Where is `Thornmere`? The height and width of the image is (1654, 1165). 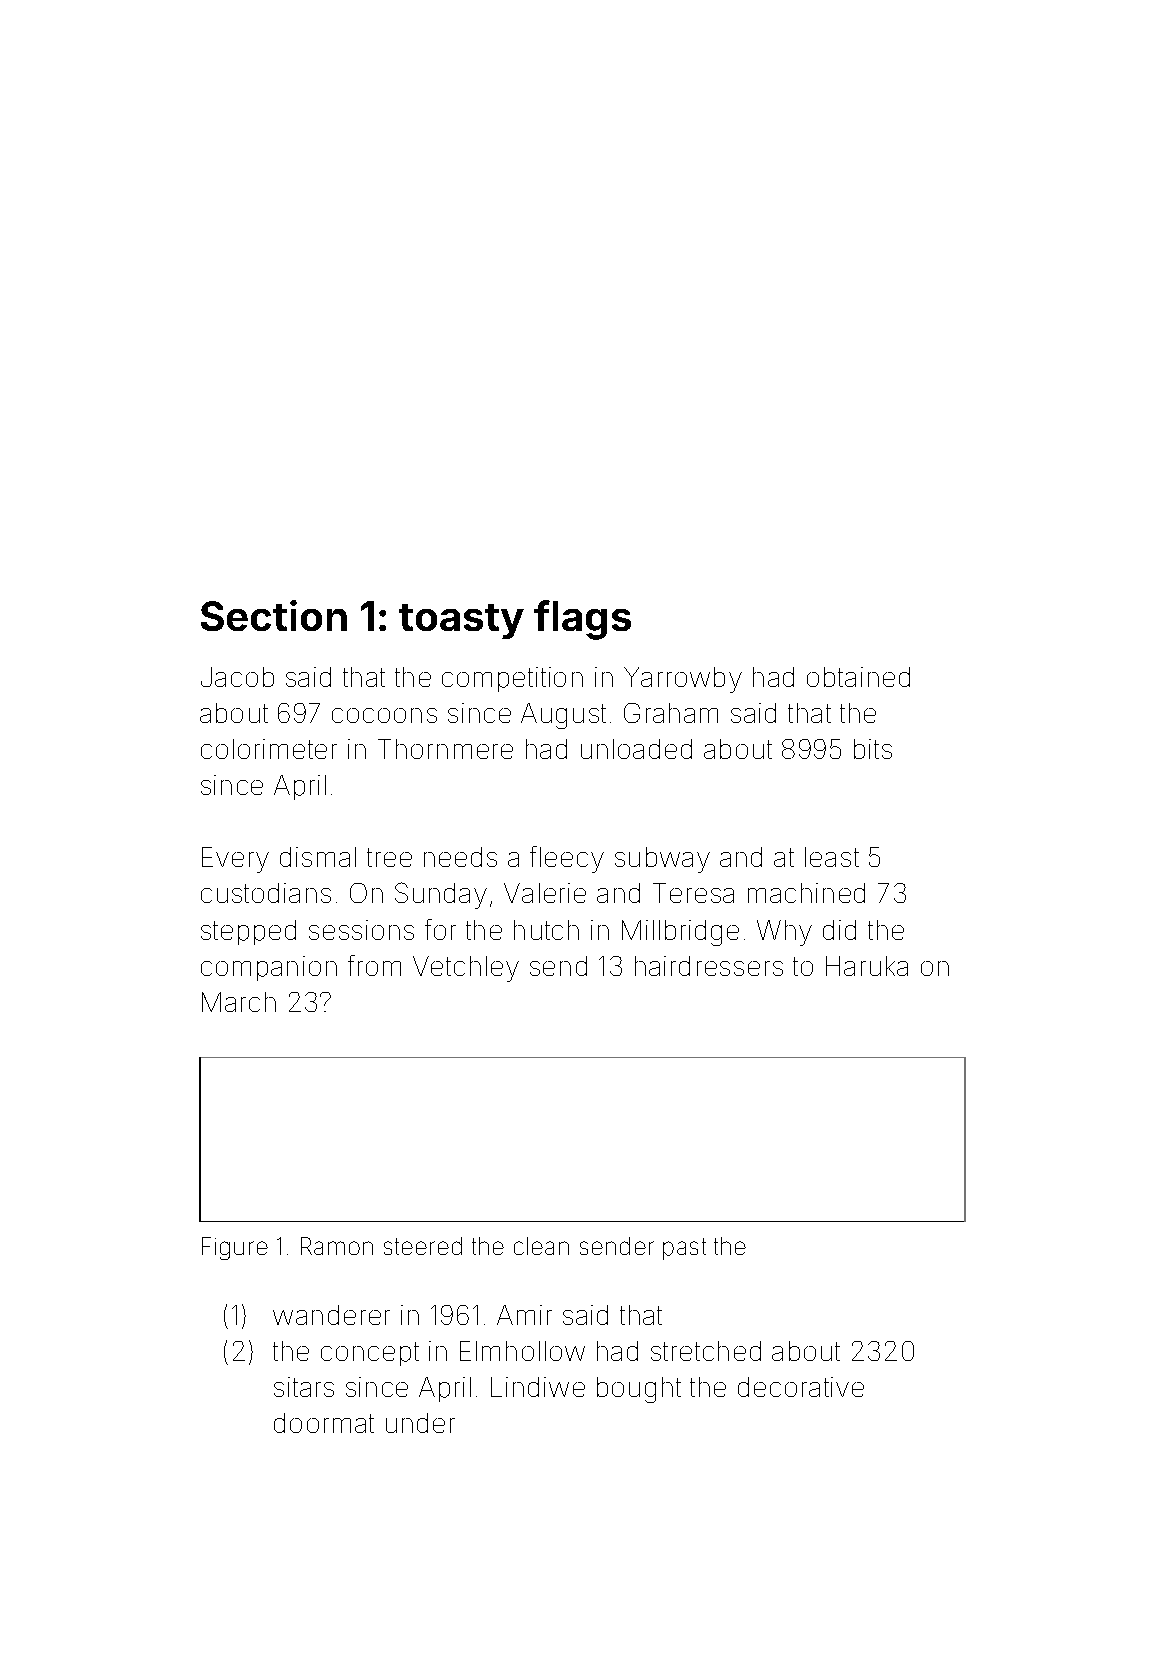 Thornmere is located at coordinates (445, 749).
